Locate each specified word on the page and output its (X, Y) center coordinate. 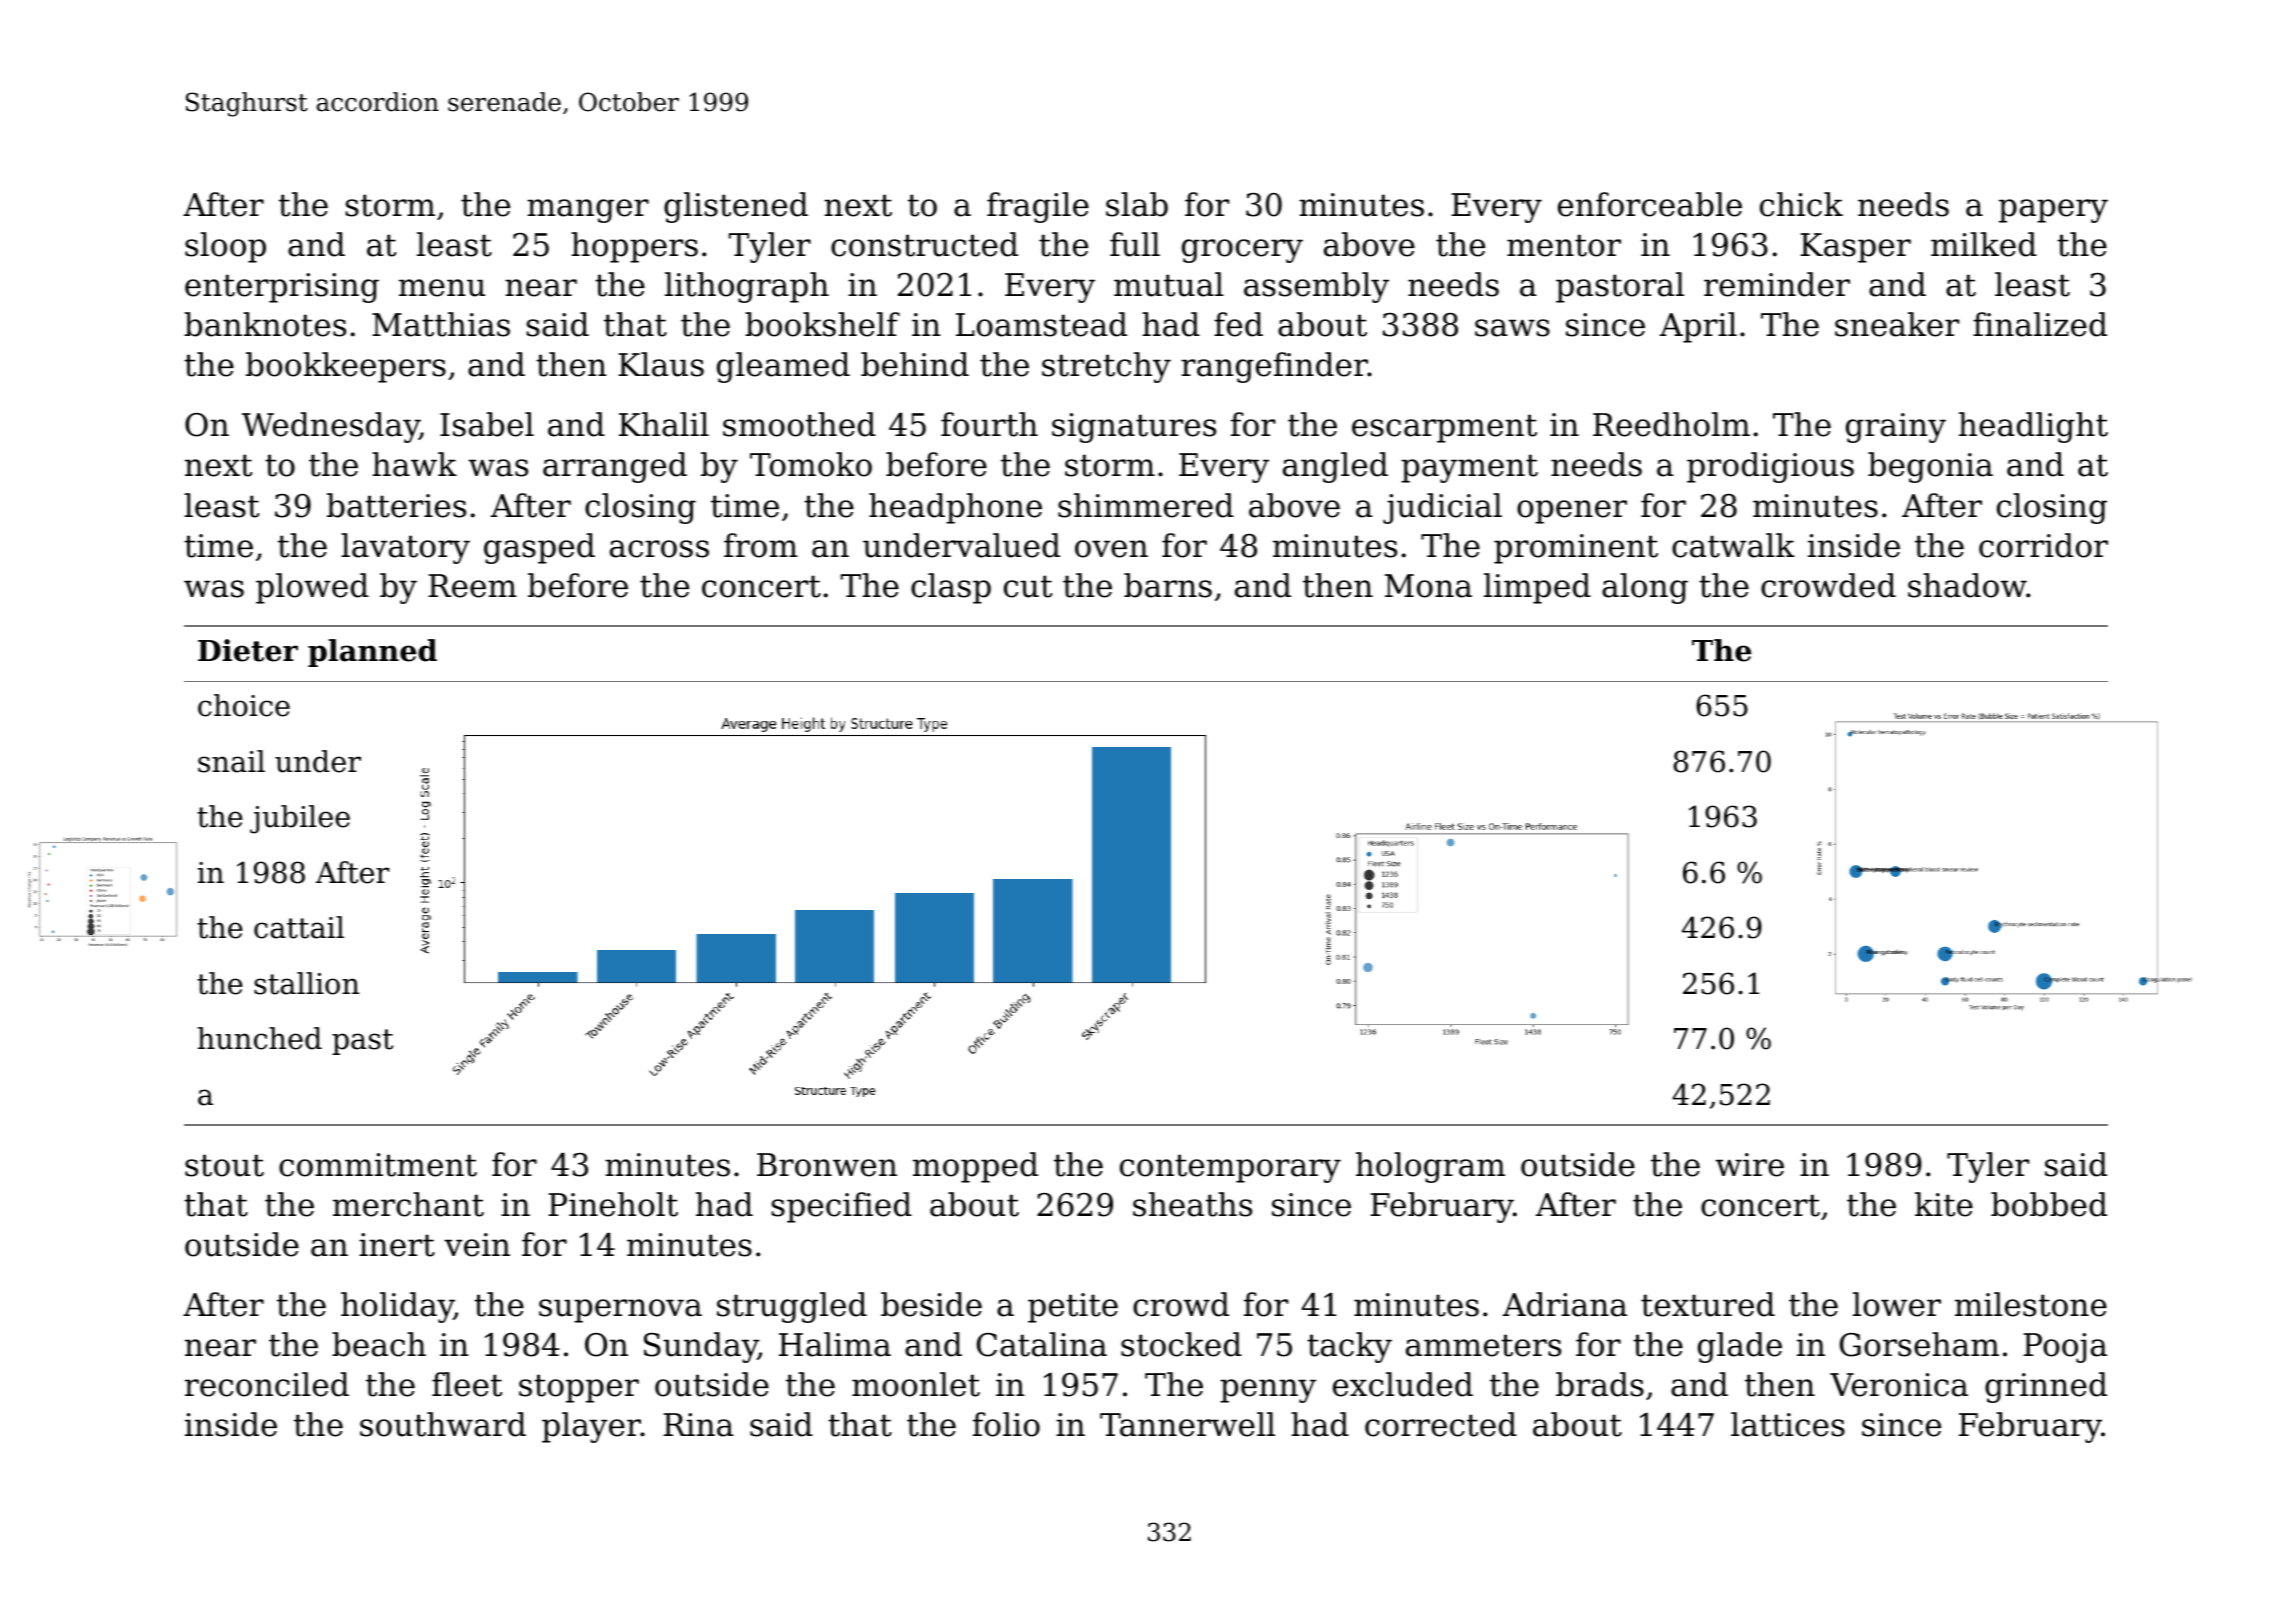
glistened (736, 207)
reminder (1777, 284)
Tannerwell (1187, 1424)
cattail (299, 927)
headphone (955, 508)
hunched (260, 1038)
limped (1537, 588)
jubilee (300, 819)
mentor (1564, 245)
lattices (1788, 1424)
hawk (414, 464)
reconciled (267, 1384)
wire (1749, 1165)
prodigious (1770, 467)
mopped (975, 1167)
